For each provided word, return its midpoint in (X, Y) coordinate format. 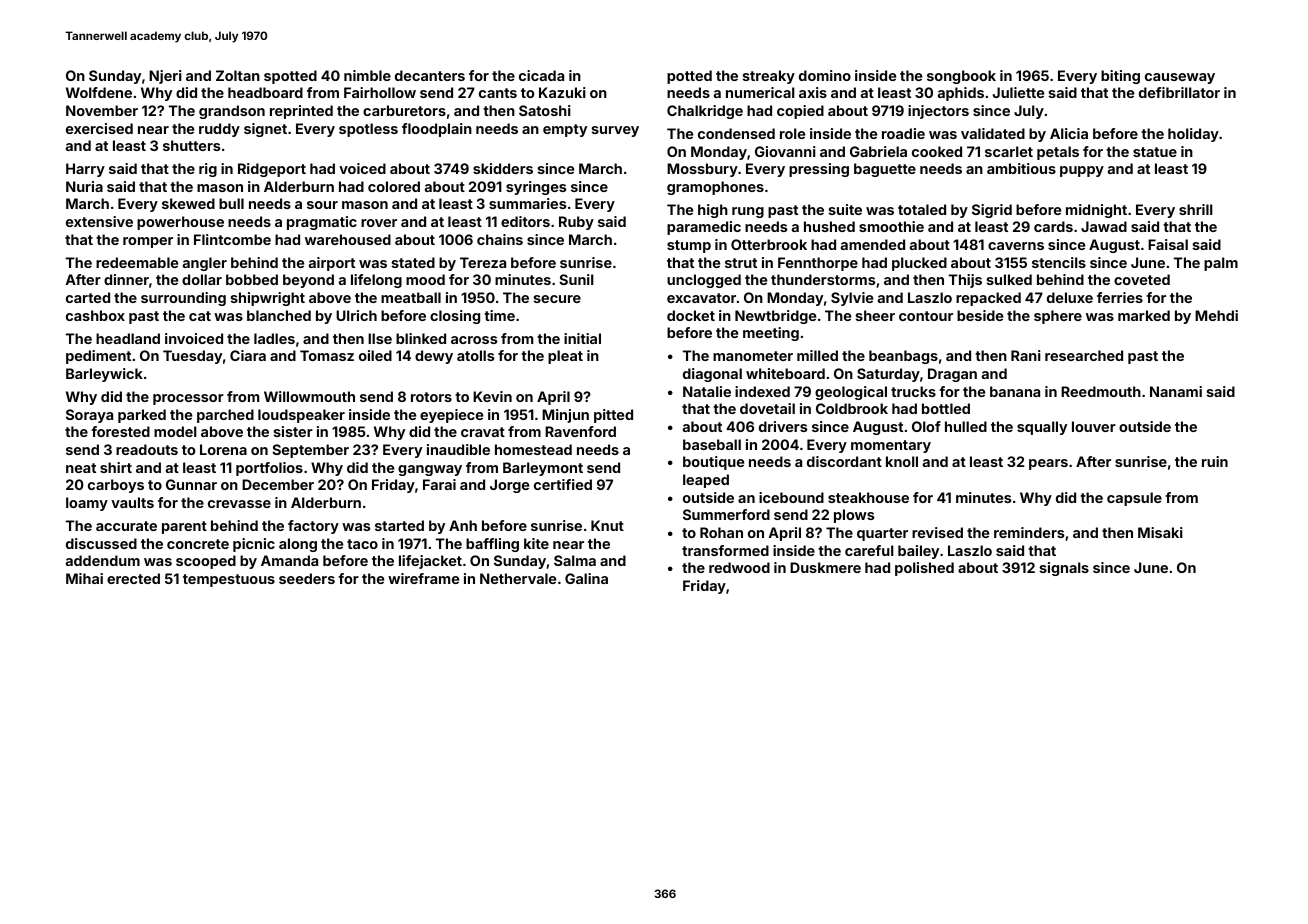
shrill (1196, 209)
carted (88, 297)
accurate (126, 526)
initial (582, 338)
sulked (1009, 279)
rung (748, 212)
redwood (739, 567)
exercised (99, 128)
